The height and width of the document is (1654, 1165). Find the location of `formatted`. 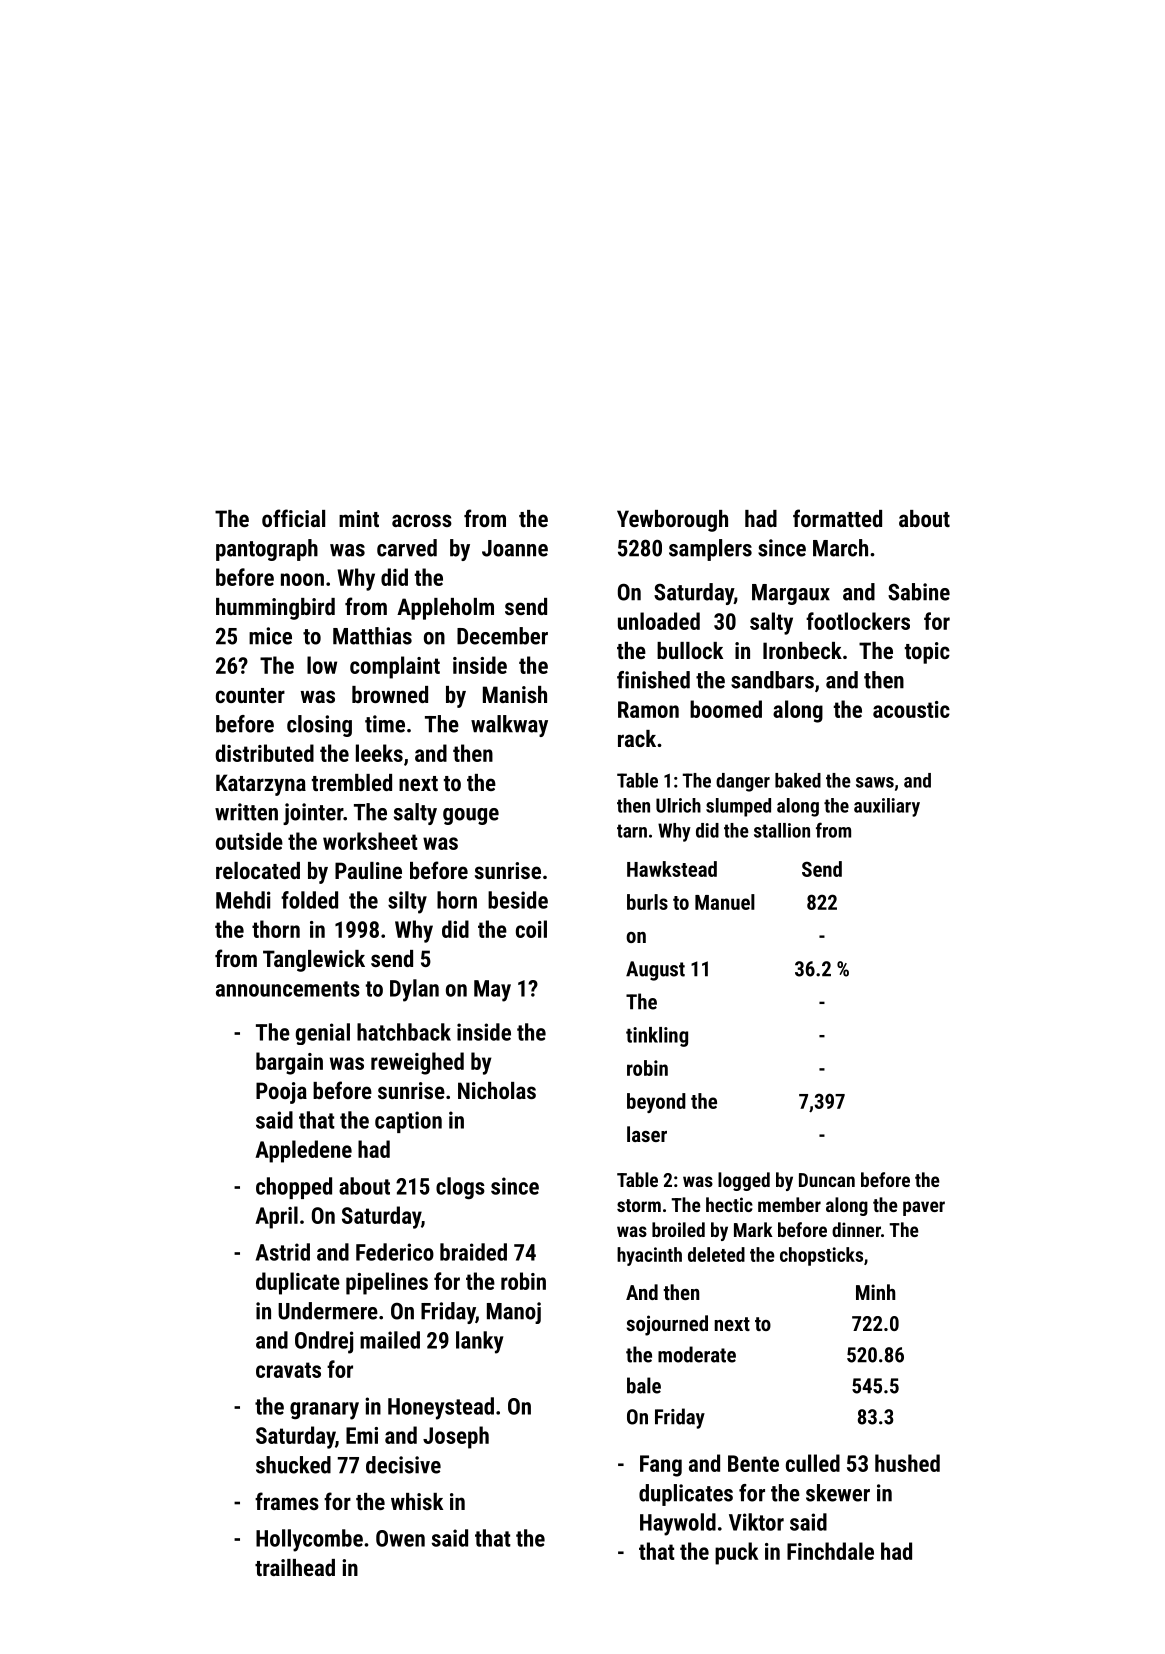

formatted is located at coordinates (837, 518).
